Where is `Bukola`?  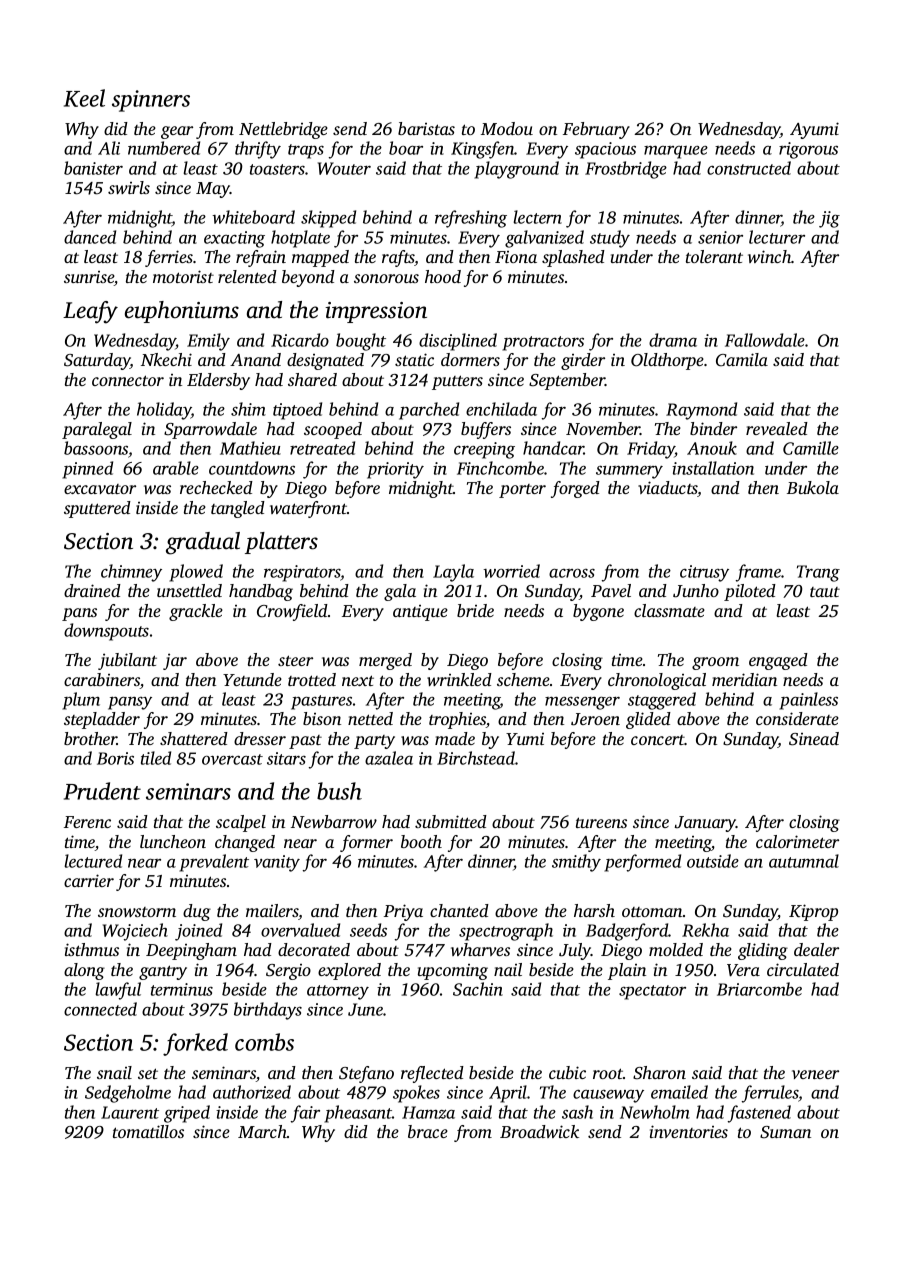 Bukola is located at coordinates (813, 487).
